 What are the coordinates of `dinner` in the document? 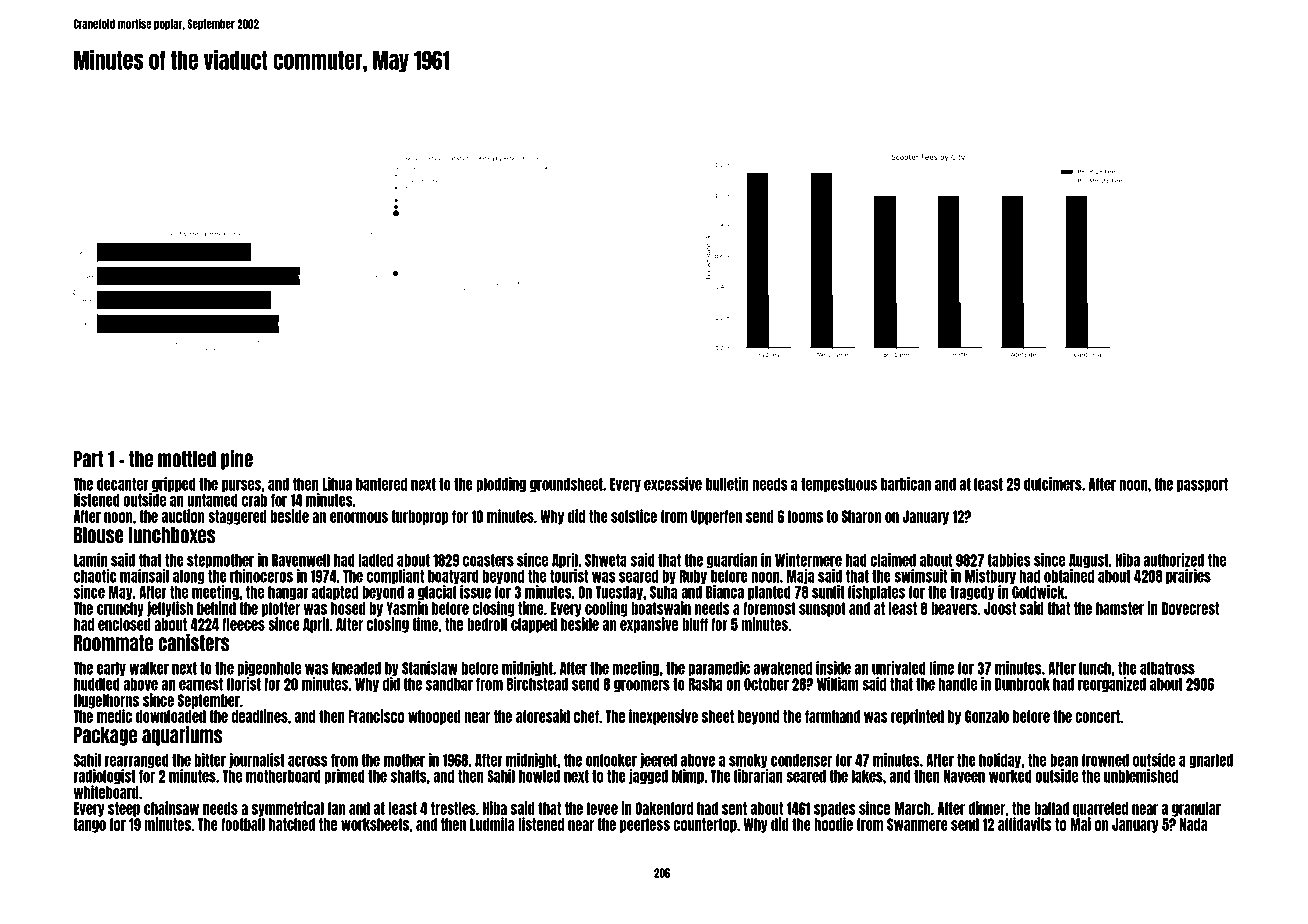 It's located at (986, 808).
